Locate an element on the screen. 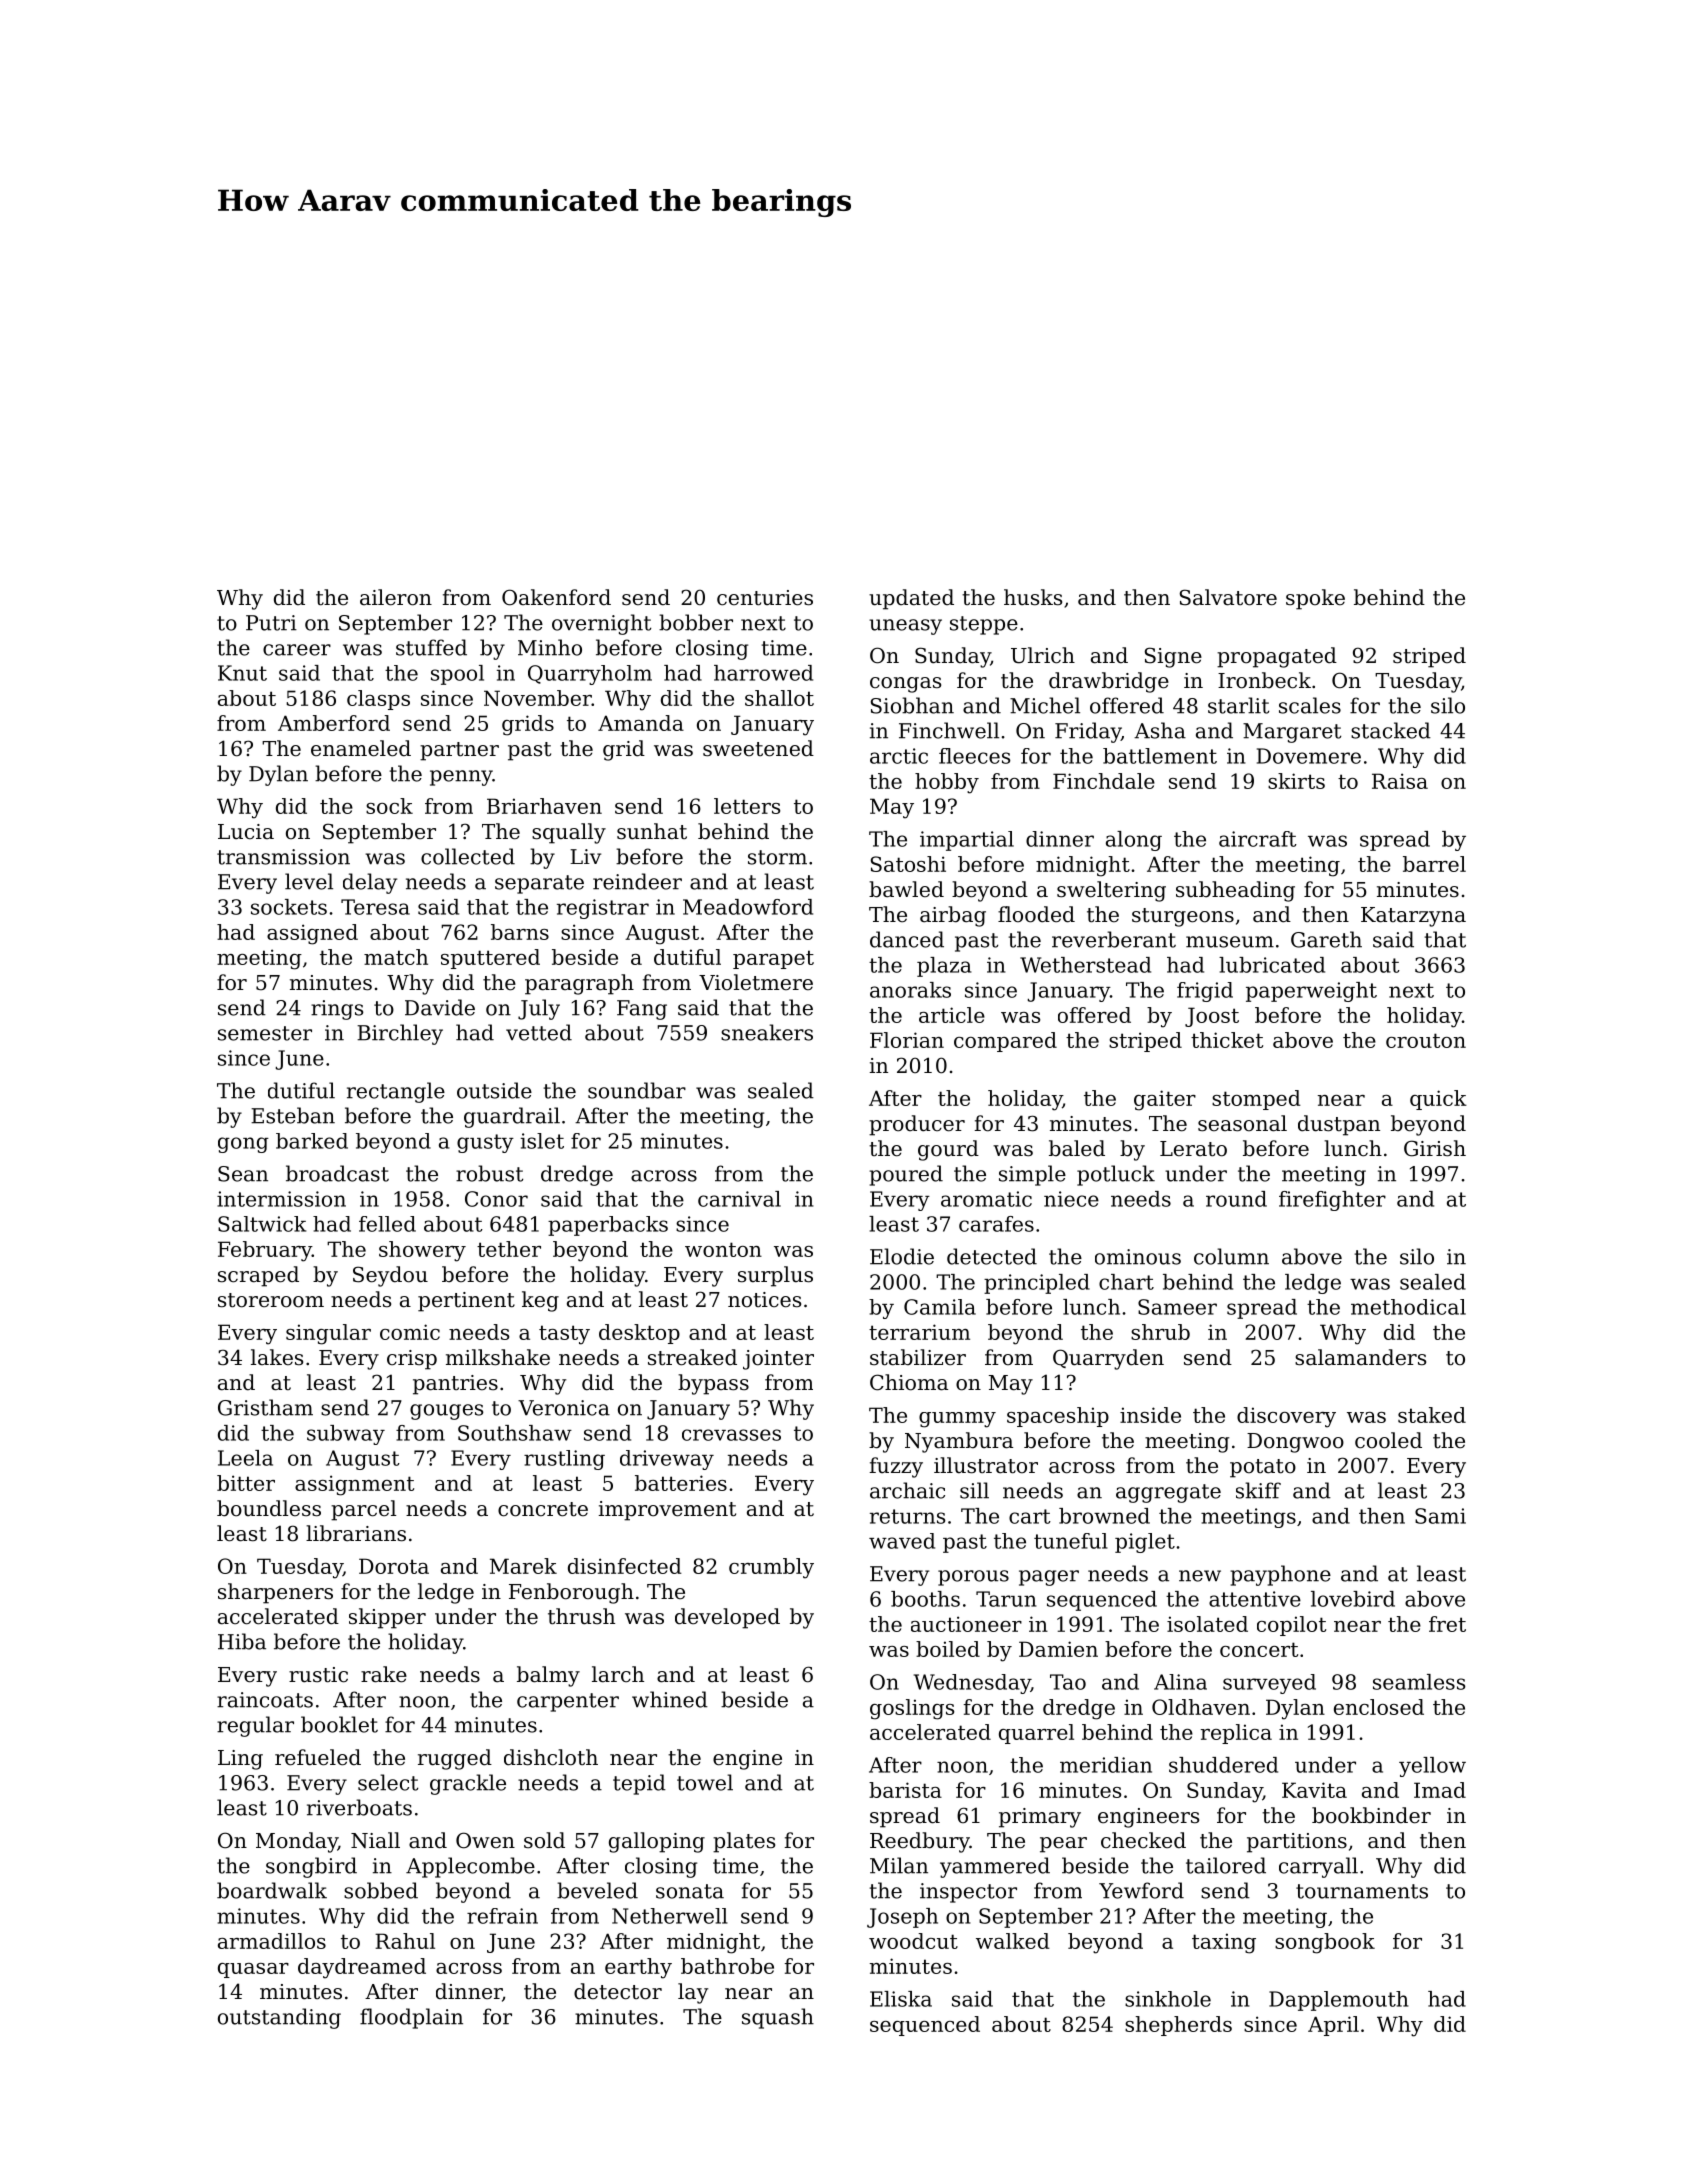 The image size is (1683, 2178). gouges is located at coordinates (446, 1412).
